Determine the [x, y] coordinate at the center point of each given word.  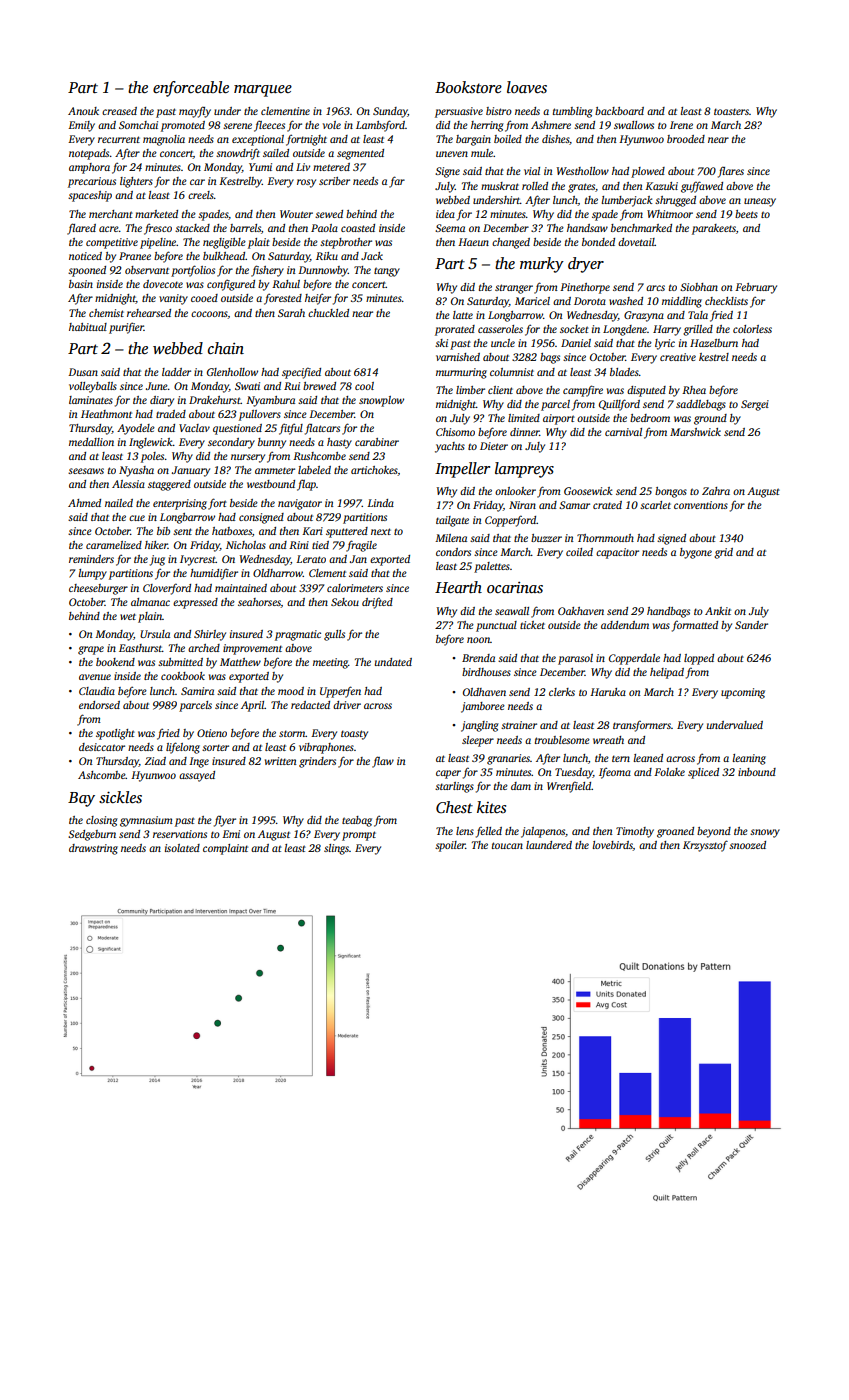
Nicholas [246, 545]
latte [463, 315]
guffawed [702, 187]
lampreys [524, 470]
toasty [354, 735]
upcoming [743, 693]
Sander [751, 625]
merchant [111, 214]
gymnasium [146, 821]
